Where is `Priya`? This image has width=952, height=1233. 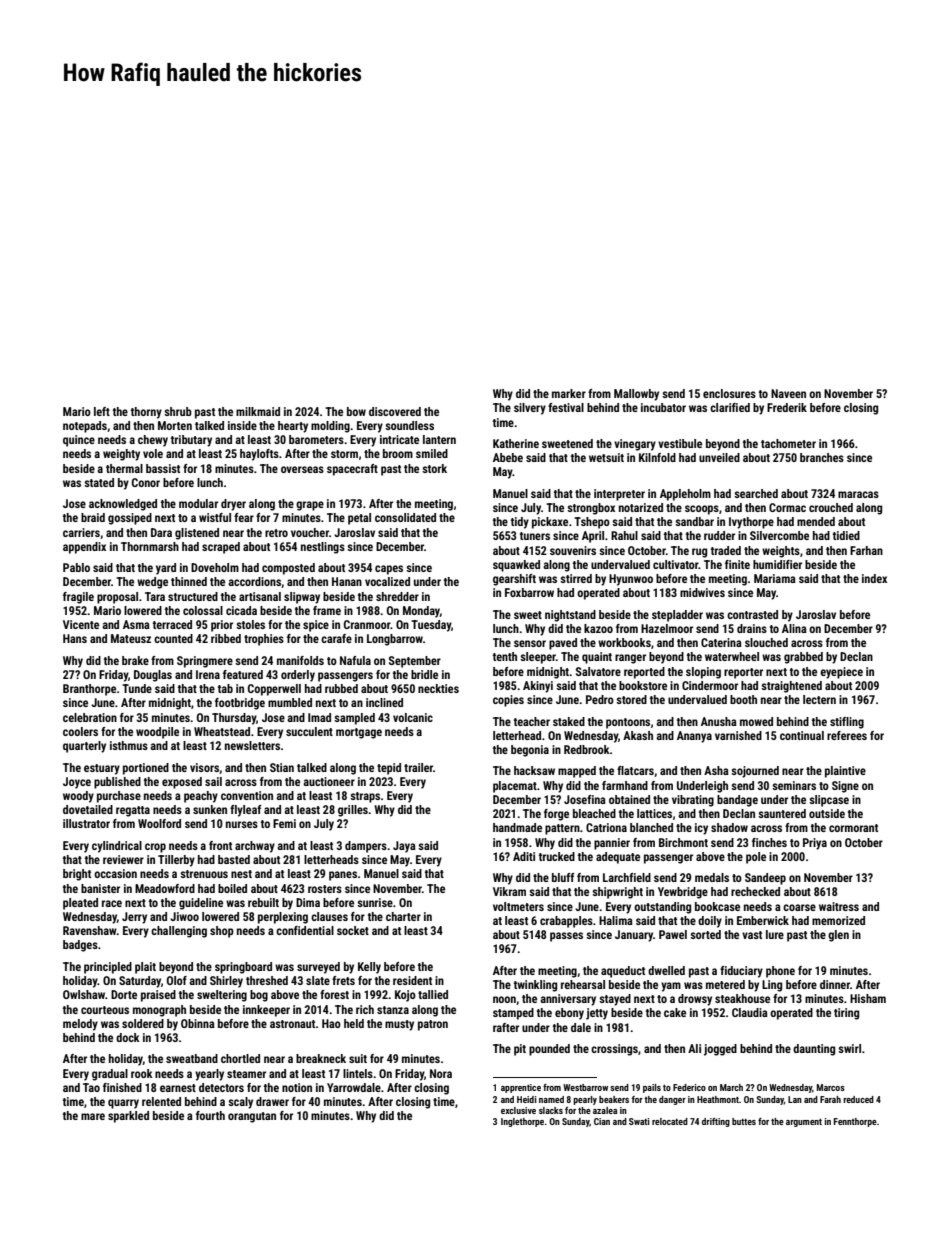 Priya is located at coordinates (815, 844).
